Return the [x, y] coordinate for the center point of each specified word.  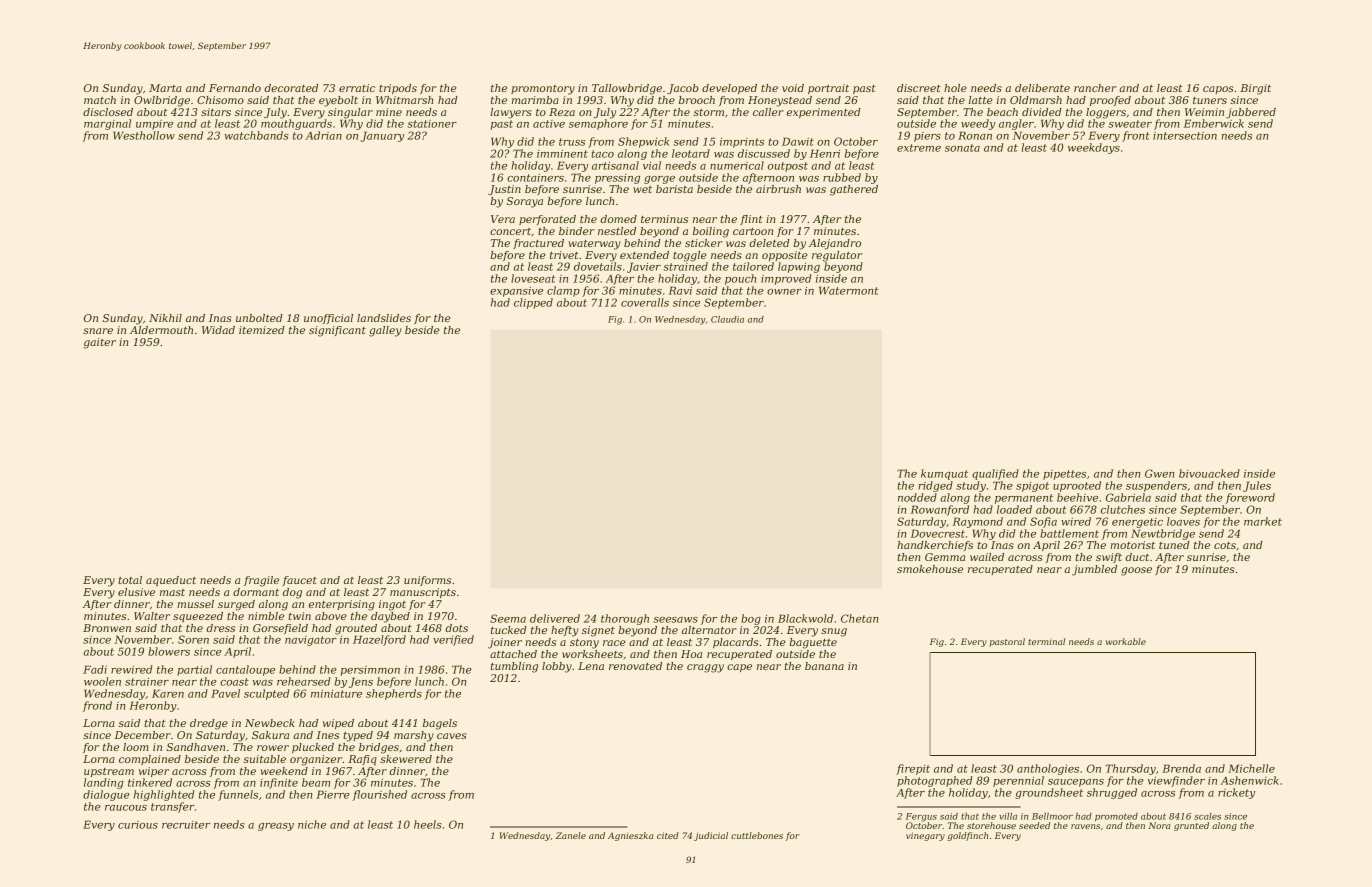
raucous [126, 808]
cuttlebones [757, 835]
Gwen [1159, 473]
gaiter [100, 343]
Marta [165, 88]
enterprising [342, 605]
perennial [1018, 781]
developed [729, 89]
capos [1218, 90]
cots [1225, 545]
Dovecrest [938, 533]
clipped [533, 303]
